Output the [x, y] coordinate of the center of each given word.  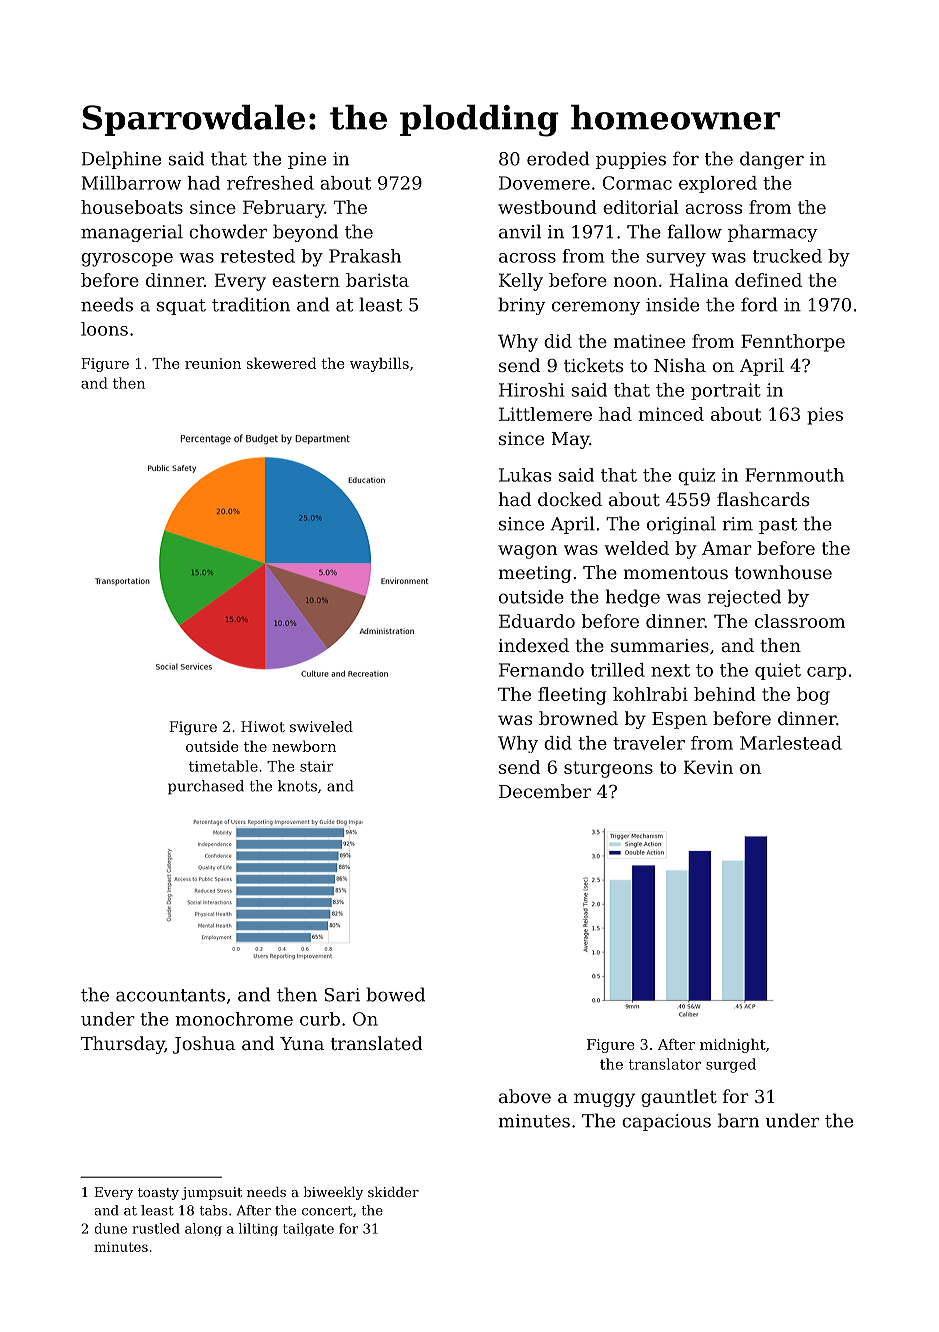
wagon [527, 552]
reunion [213, 363]
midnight [733, 1045]
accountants [170, 995]
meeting [535, 574]
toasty [158, 1194]
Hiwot [263, 726]
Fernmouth [794, 475]
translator [665, 1064]
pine [307, 160]
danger [772, 160]
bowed [395, 994]
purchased [206, 787]
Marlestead [791, 743]
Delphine [121, 160]
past [778, 526]
